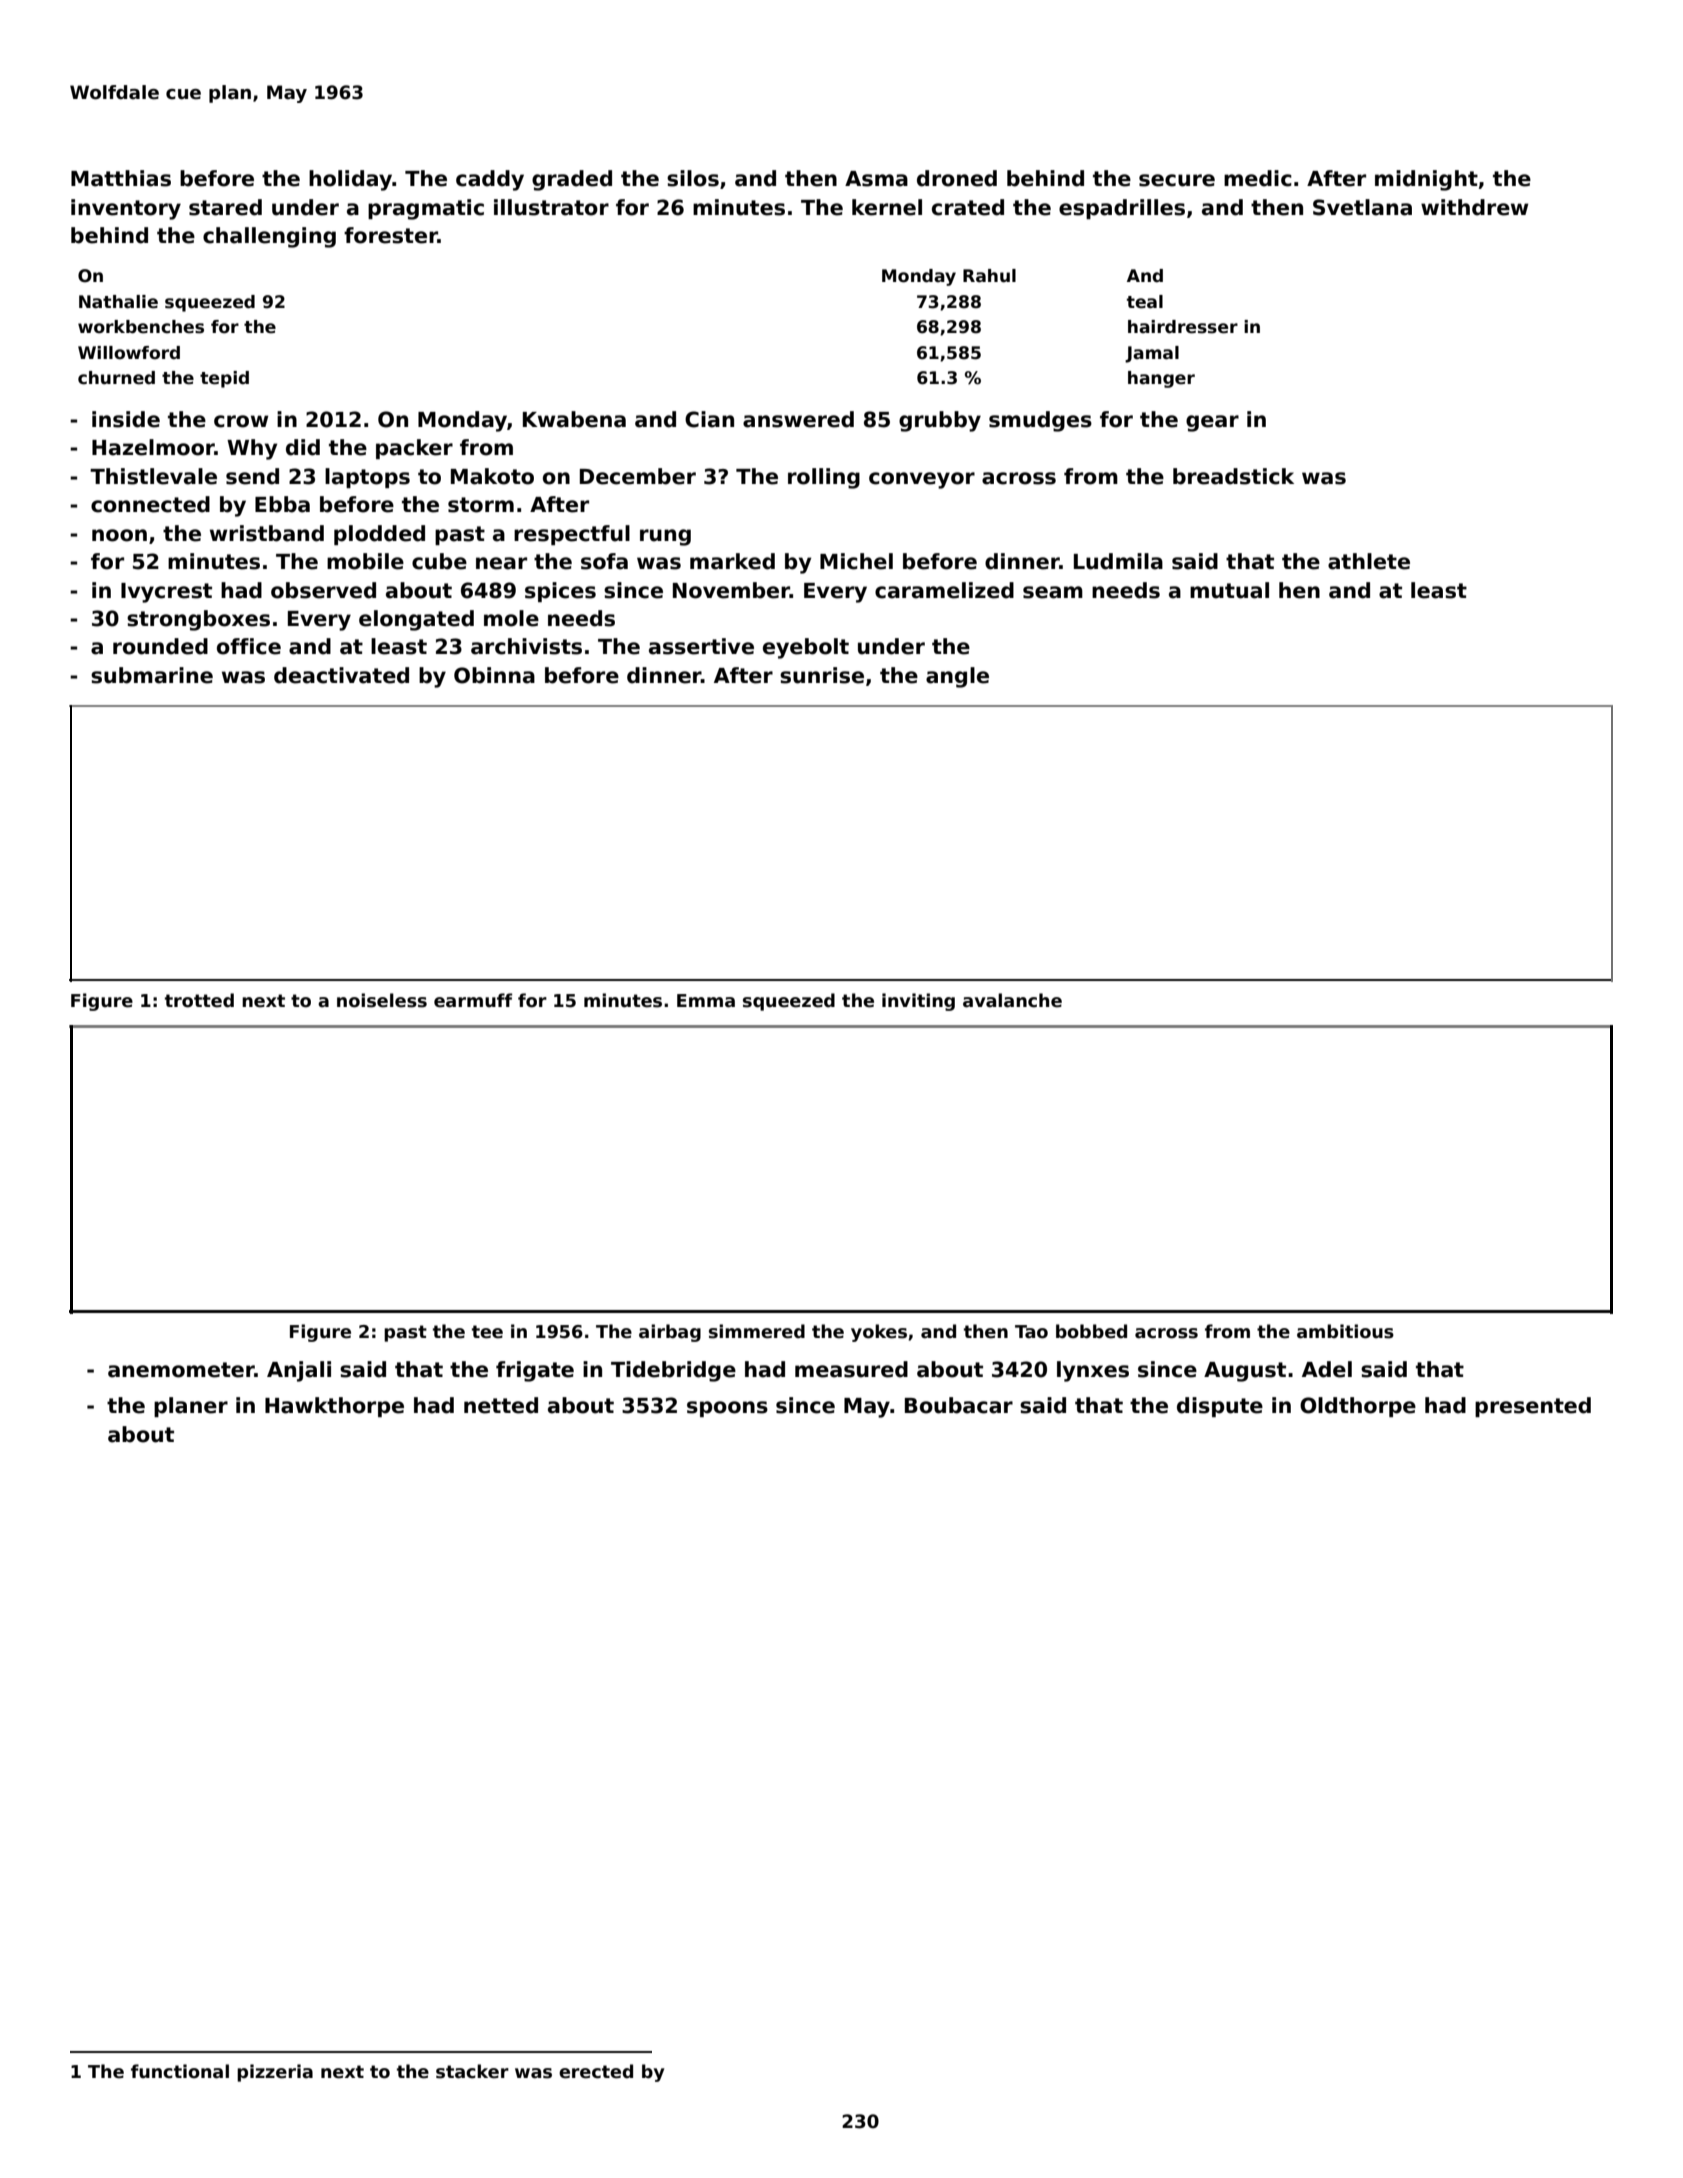 The image size is (1683, 2178). I want to click on earmuff, so click(473, 1000).
